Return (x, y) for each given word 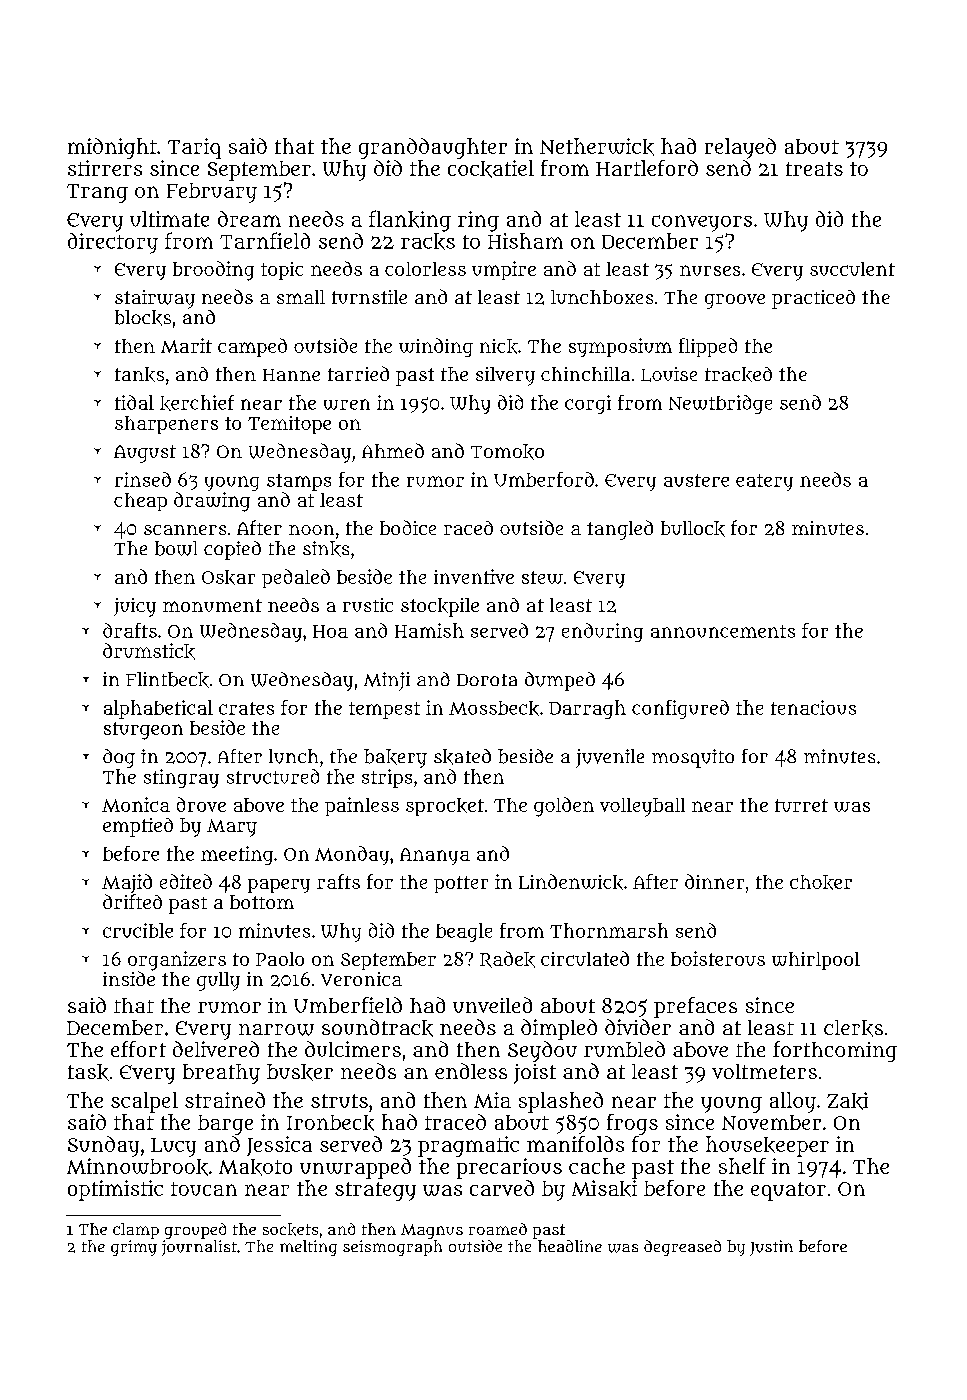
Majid (127, 883)
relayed (740, 148)
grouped (195, 1231)
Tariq (194, 148)
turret (801, 805)
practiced (813, 299)
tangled (620, 530)
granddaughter (433, 148)
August (145, 454)
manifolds (575, 1144)
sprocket (445, 807)
